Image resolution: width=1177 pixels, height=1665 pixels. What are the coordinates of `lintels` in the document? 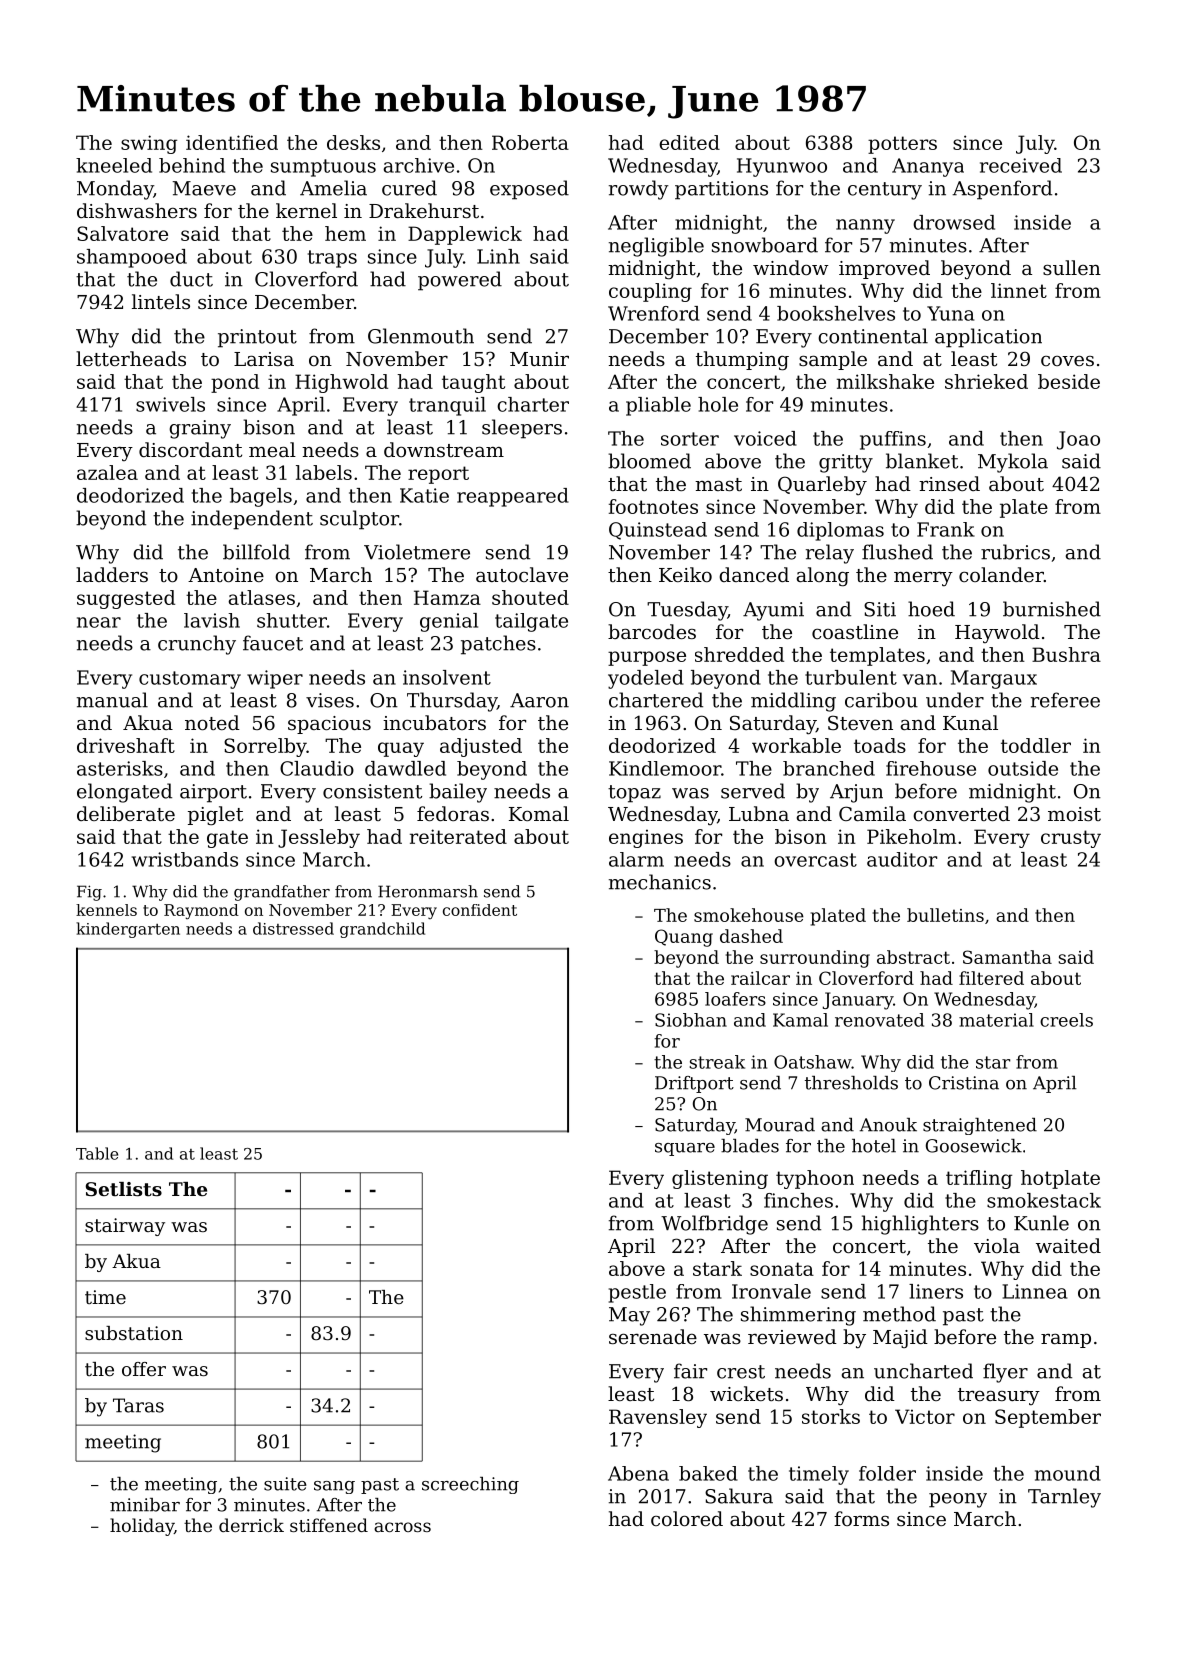 It's located at (161, 301).
